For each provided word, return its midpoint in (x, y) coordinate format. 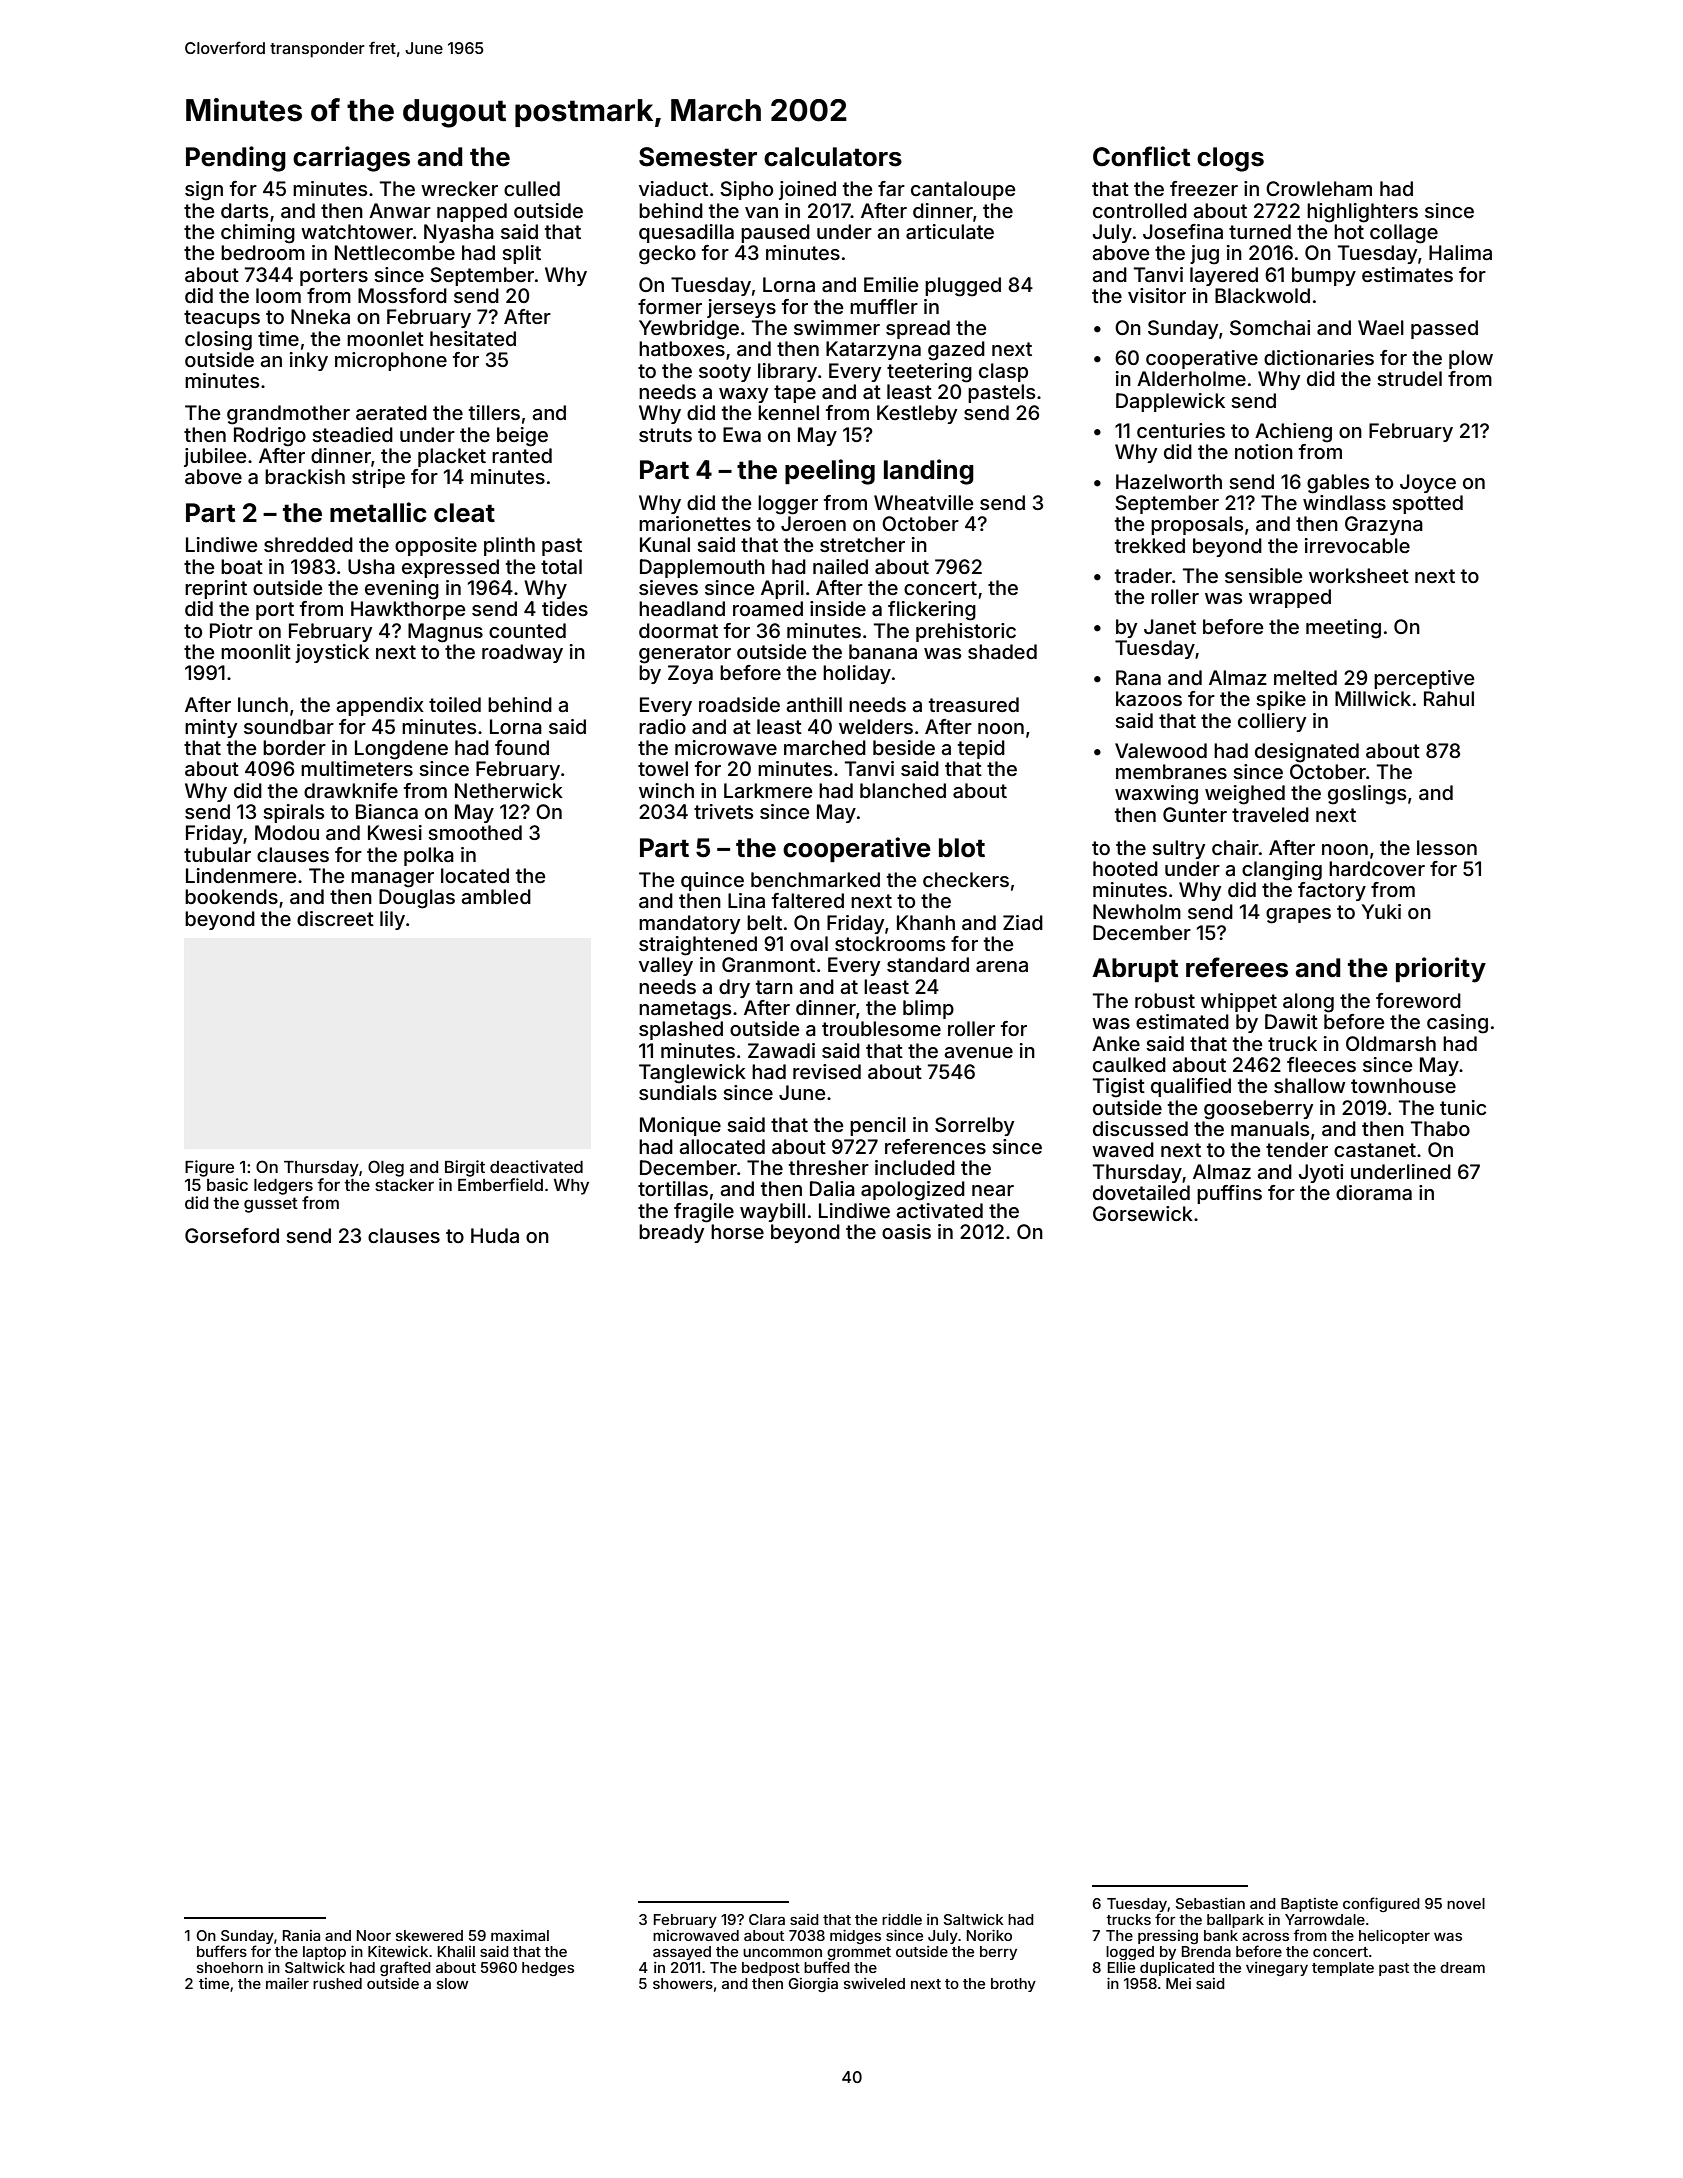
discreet (335, 918)
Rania (301, 1935)
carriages (351, 159)
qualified (1191, 1087)
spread (918, 329)
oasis (906, 1232)
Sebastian (1210, 1903)
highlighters (1362, 213)
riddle (902, 1919)
